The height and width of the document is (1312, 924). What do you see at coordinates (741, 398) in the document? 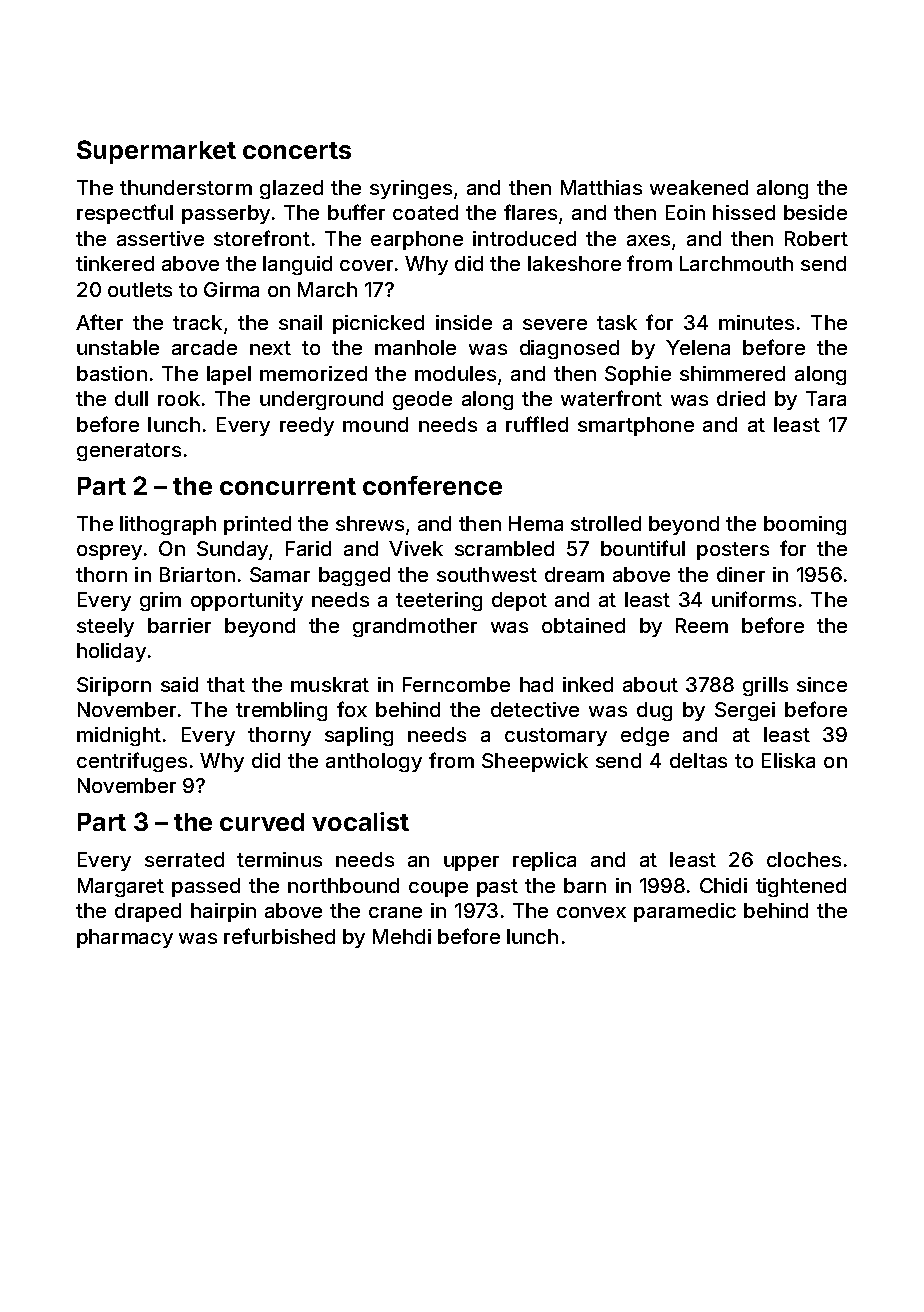
I see `dried` at bounding box center [741, 398].
